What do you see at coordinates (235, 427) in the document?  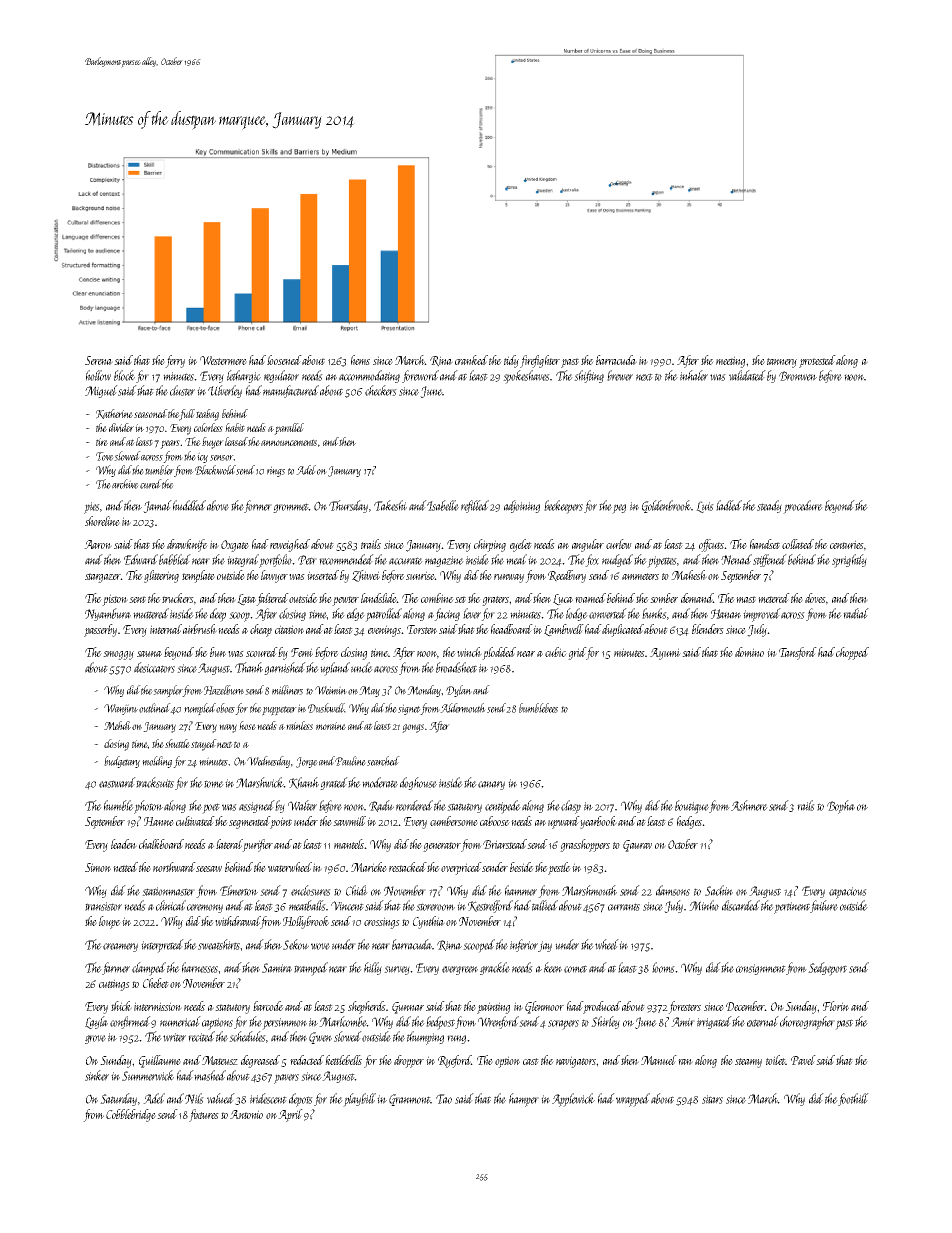 I see `habit` at bounding box center [235, 427].
